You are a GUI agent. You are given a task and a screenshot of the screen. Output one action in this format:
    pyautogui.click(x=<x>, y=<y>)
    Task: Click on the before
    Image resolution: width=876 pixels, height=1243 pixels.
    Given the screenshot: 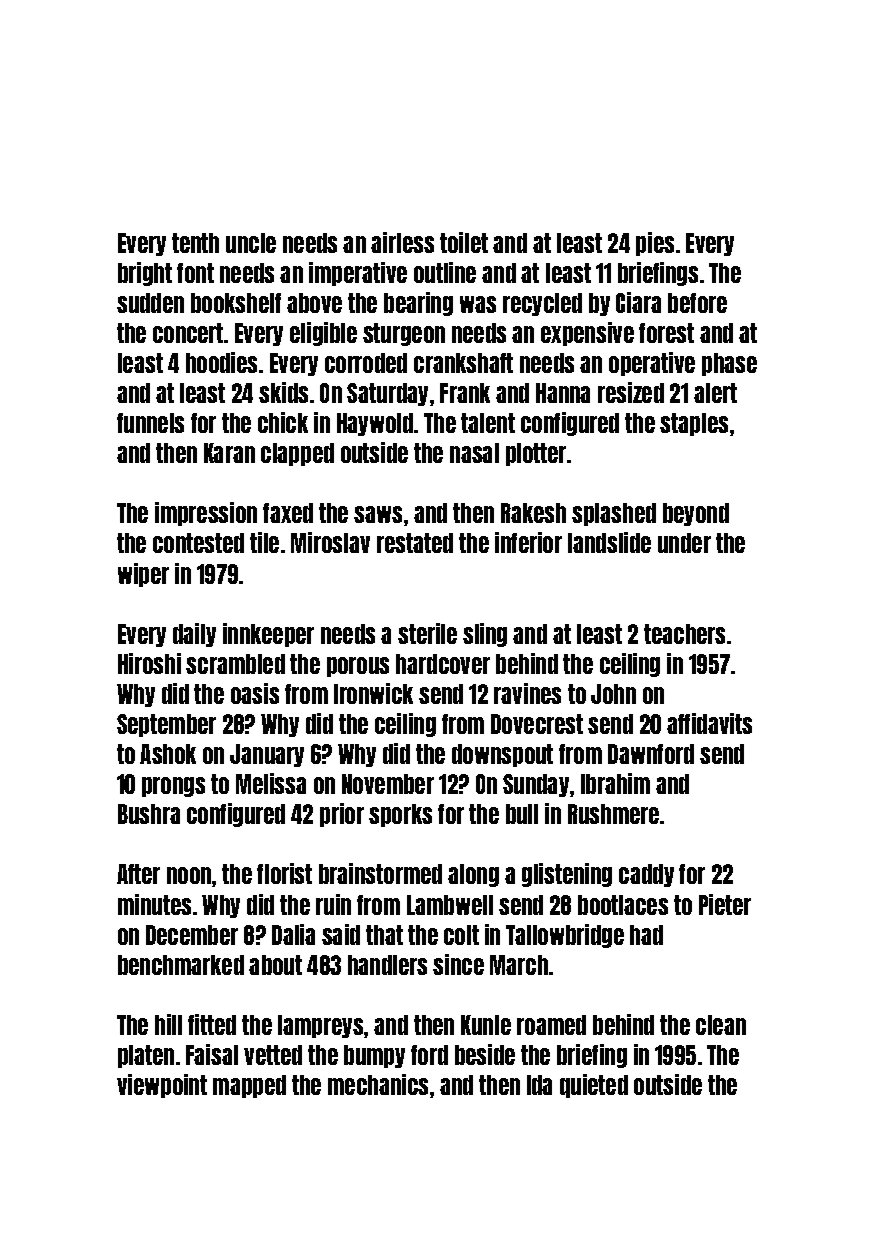 What is the action you would take?
    pyautogui.click(x=697, y=303)
